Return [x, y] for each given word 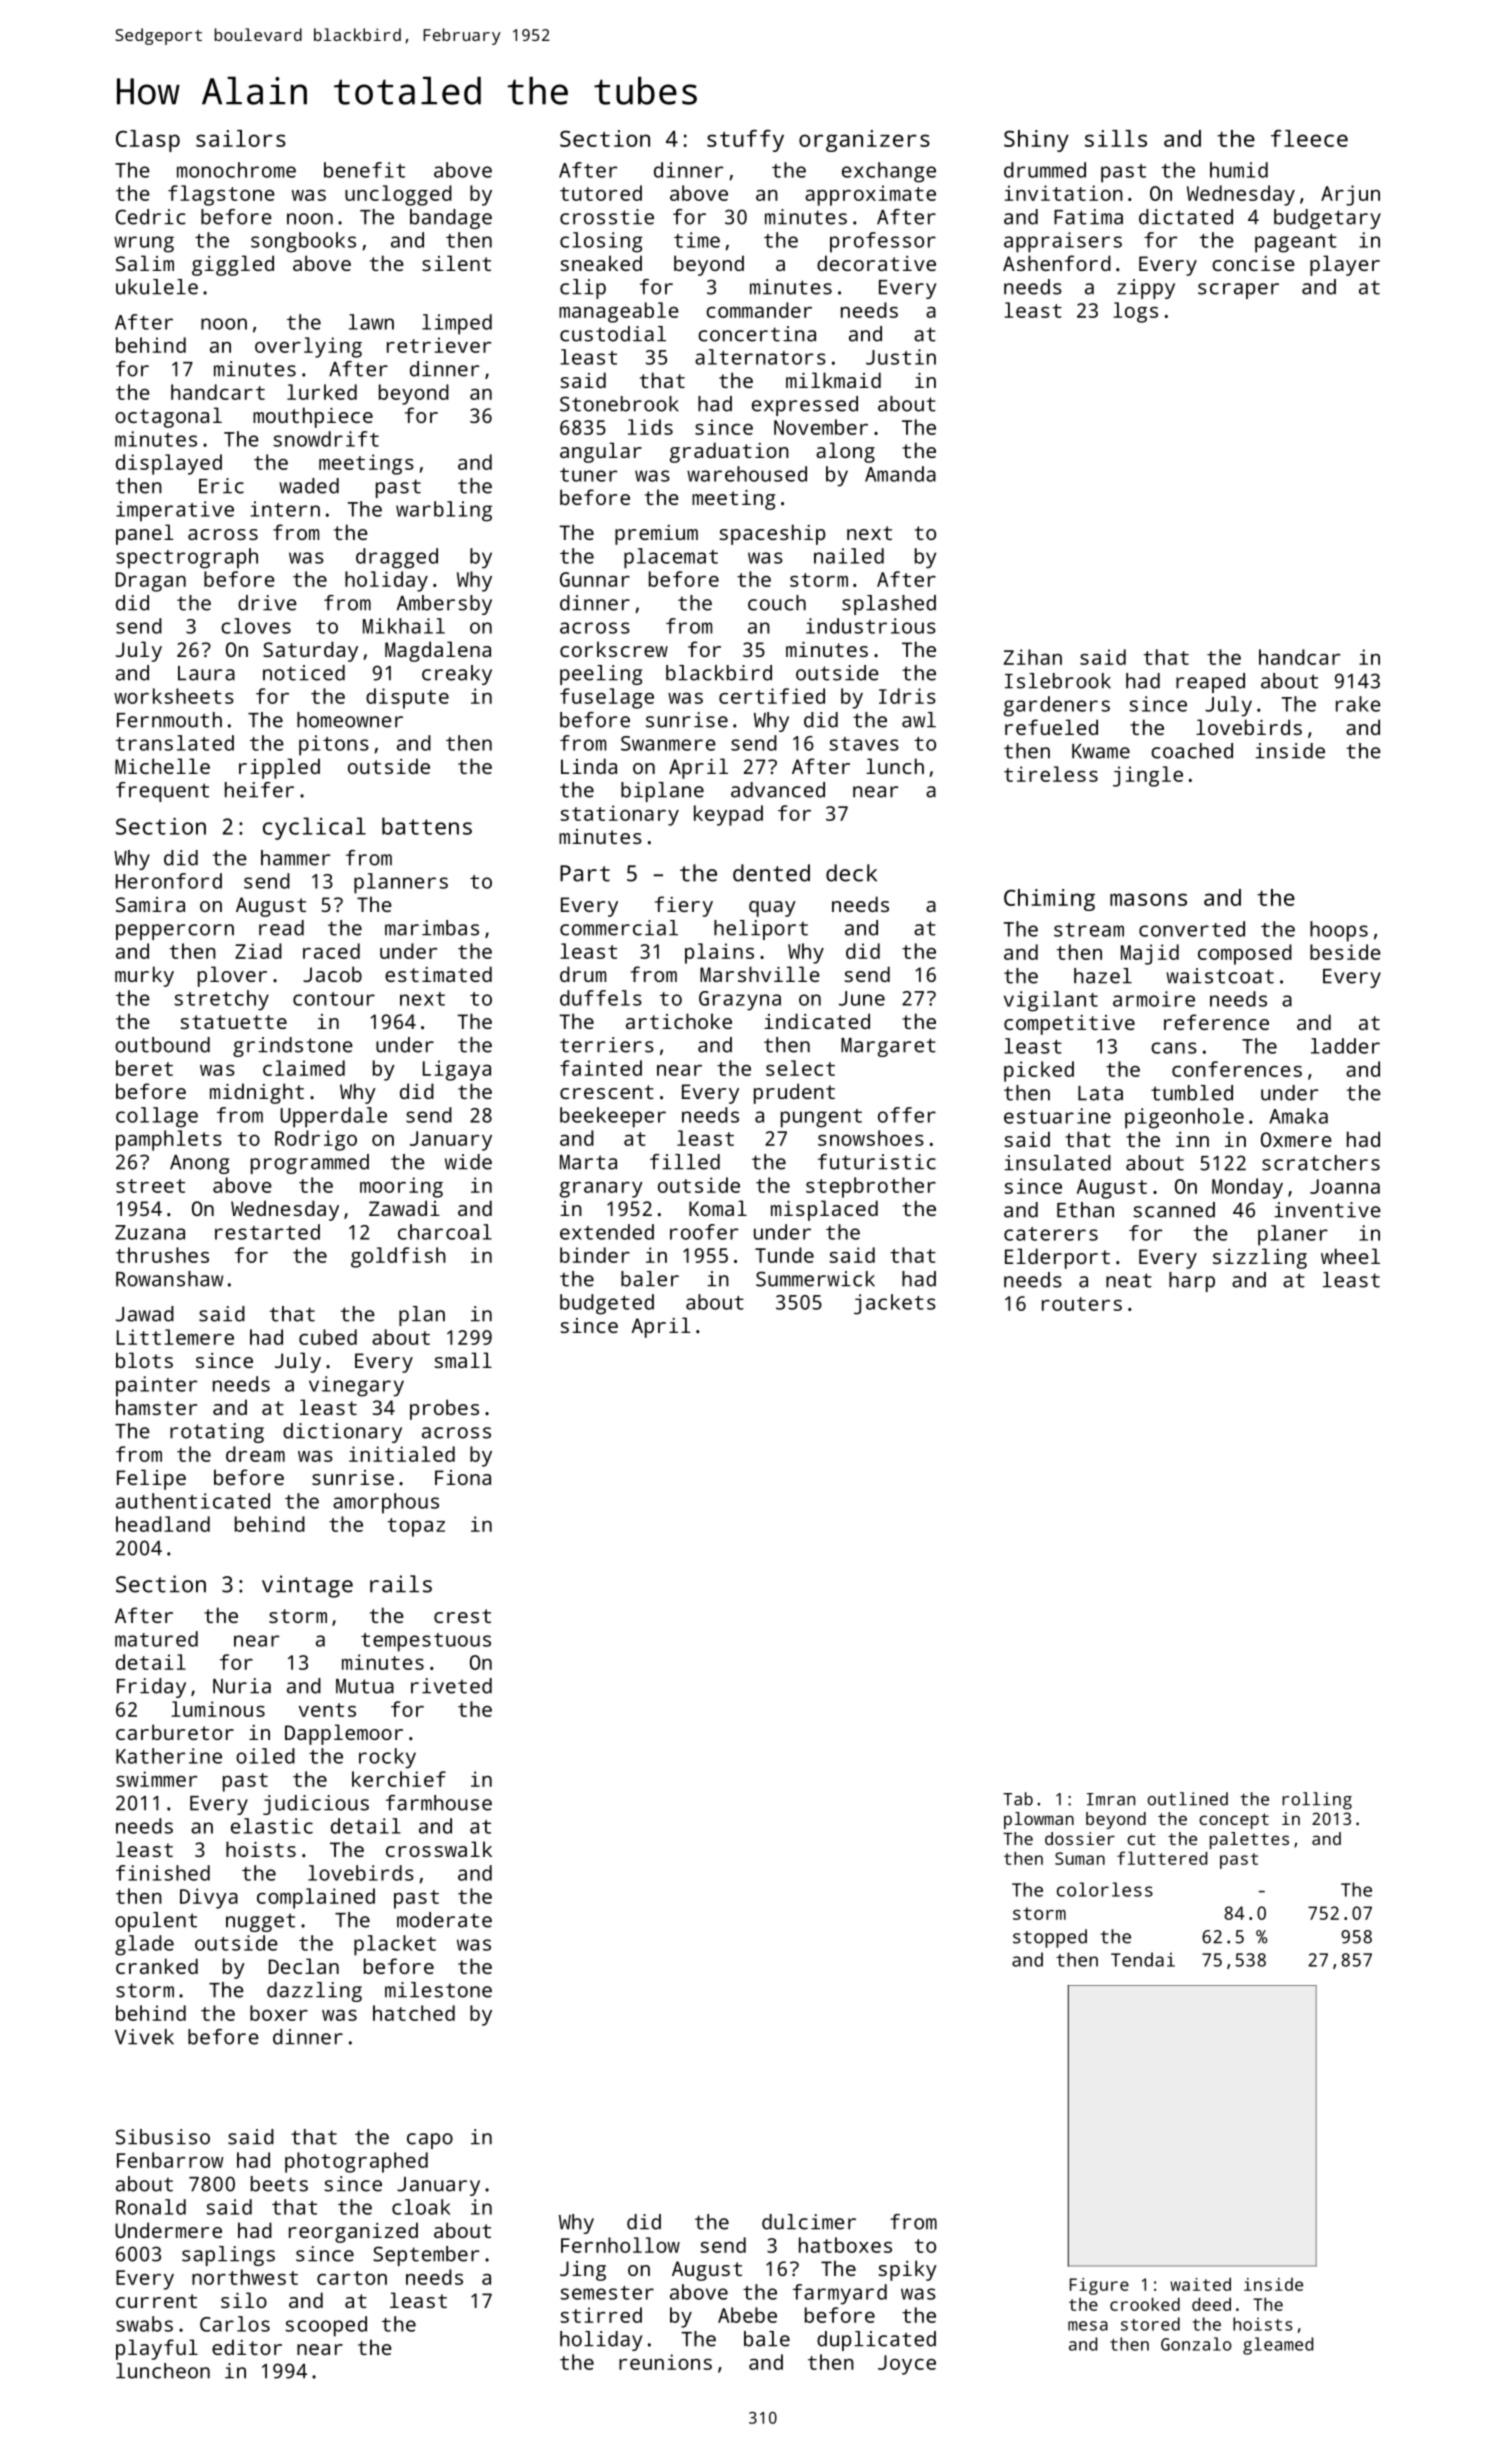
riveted [451, 1686]
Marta [588, 1162]
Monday [1247, 1188]
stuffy [745, 141]
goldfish [398, 1257]
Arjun [1350, 195]
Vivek [144, 2037]
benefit [364, 170]
